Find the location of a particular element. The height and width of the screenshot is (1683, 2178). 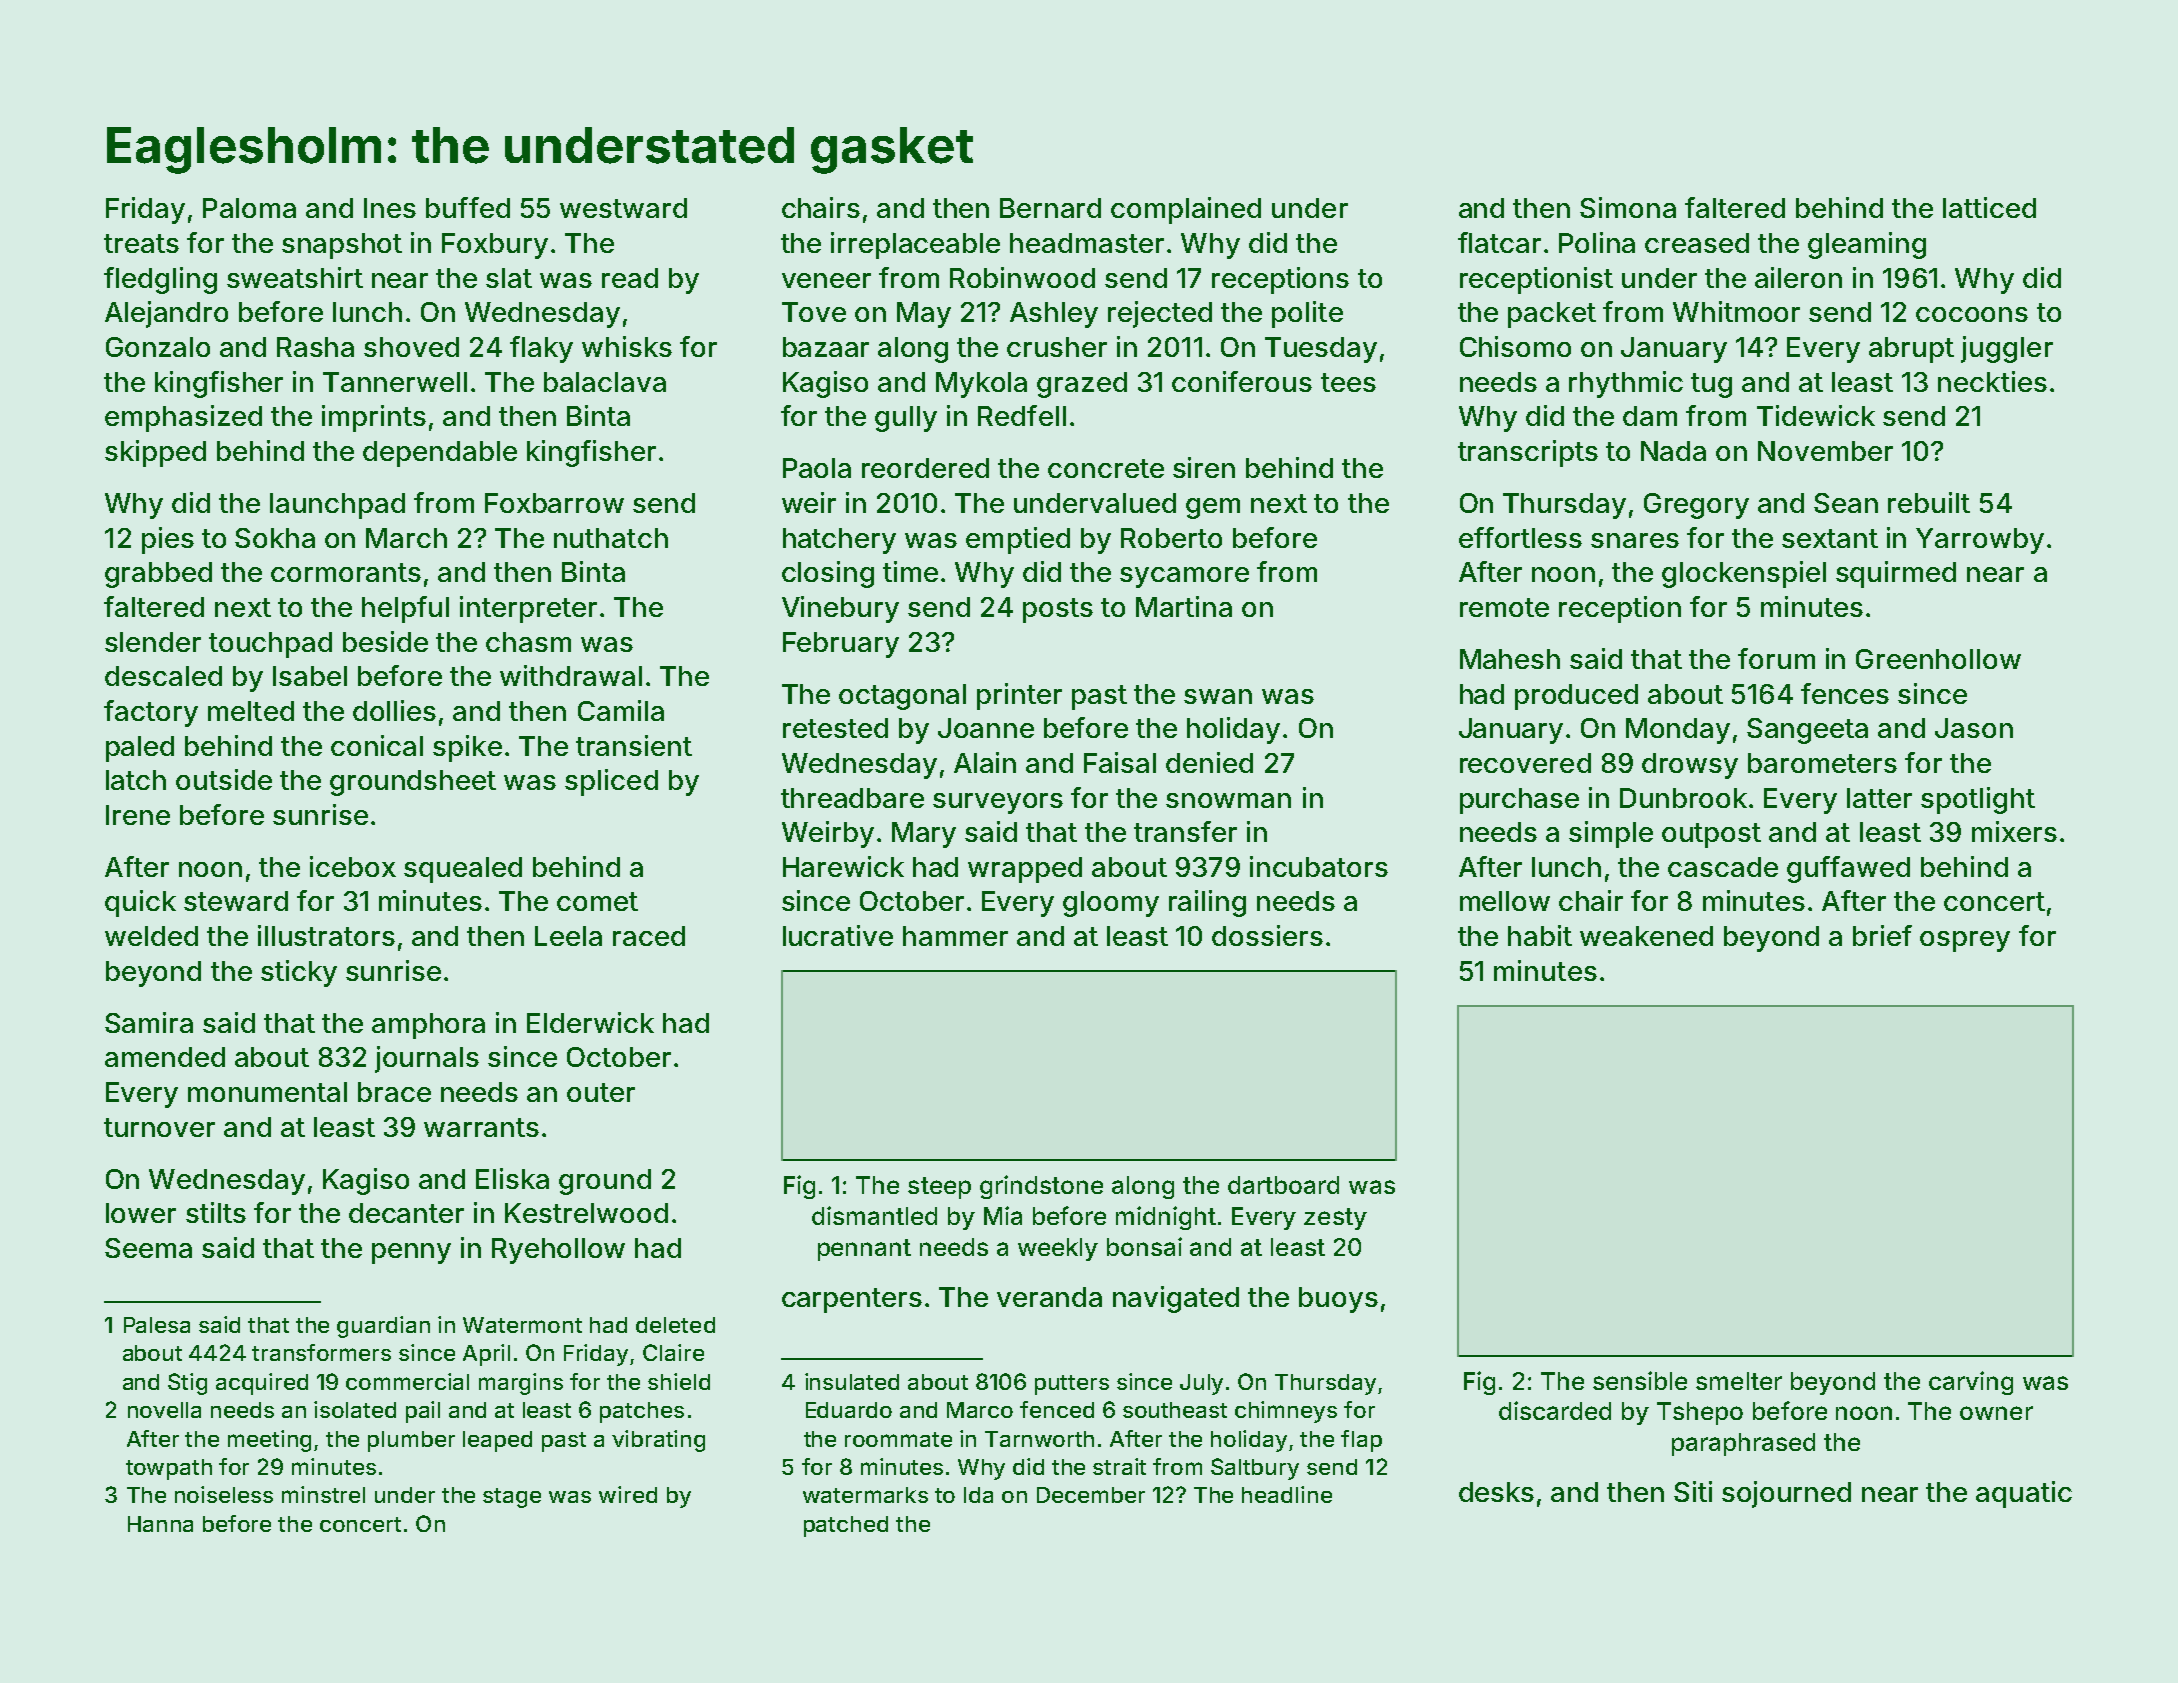

fenced is located at coordinates (1057, 1409).
